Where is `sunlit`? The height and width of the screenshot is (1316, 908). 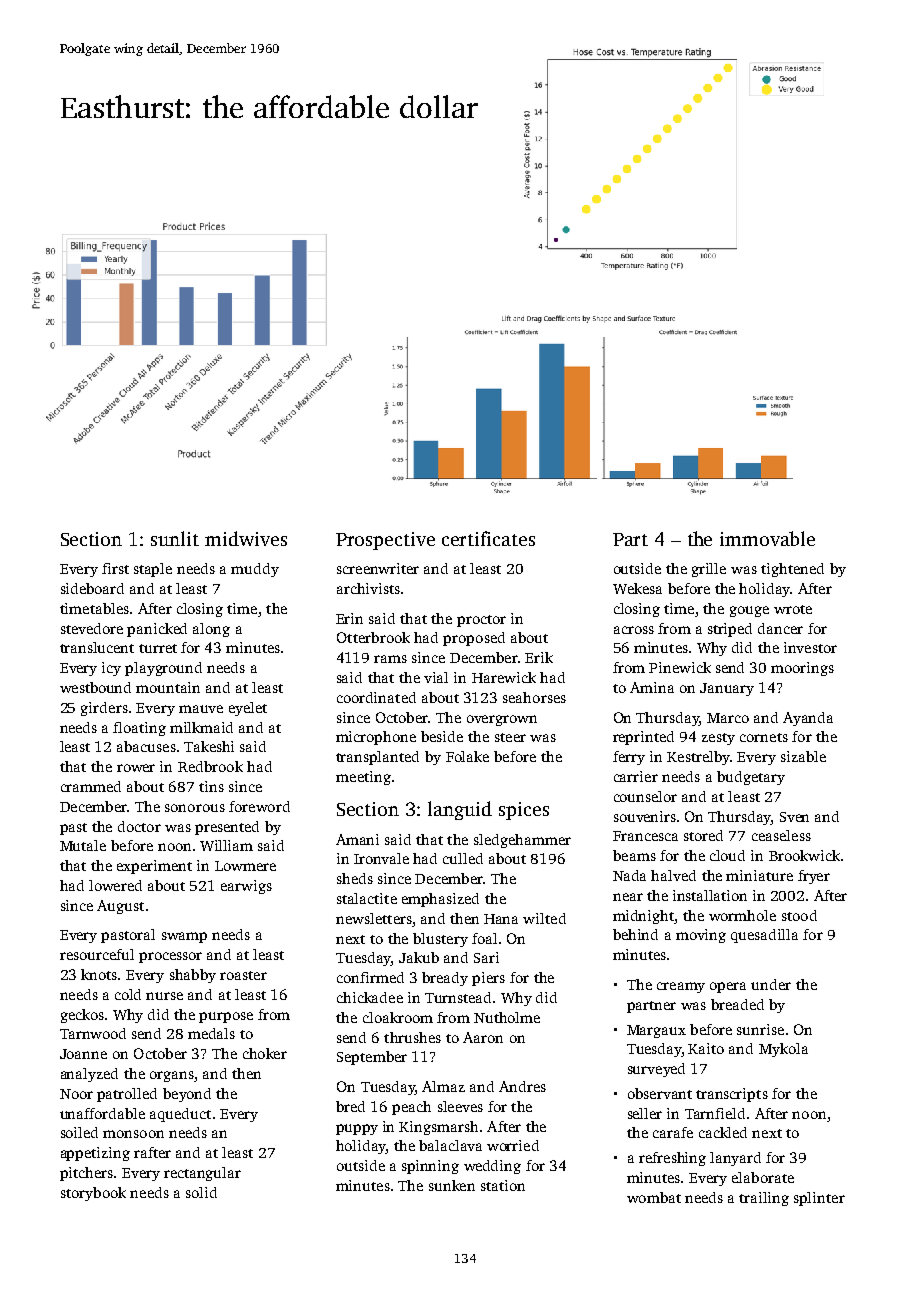 sunlit is located at coordinates (175, 538).
